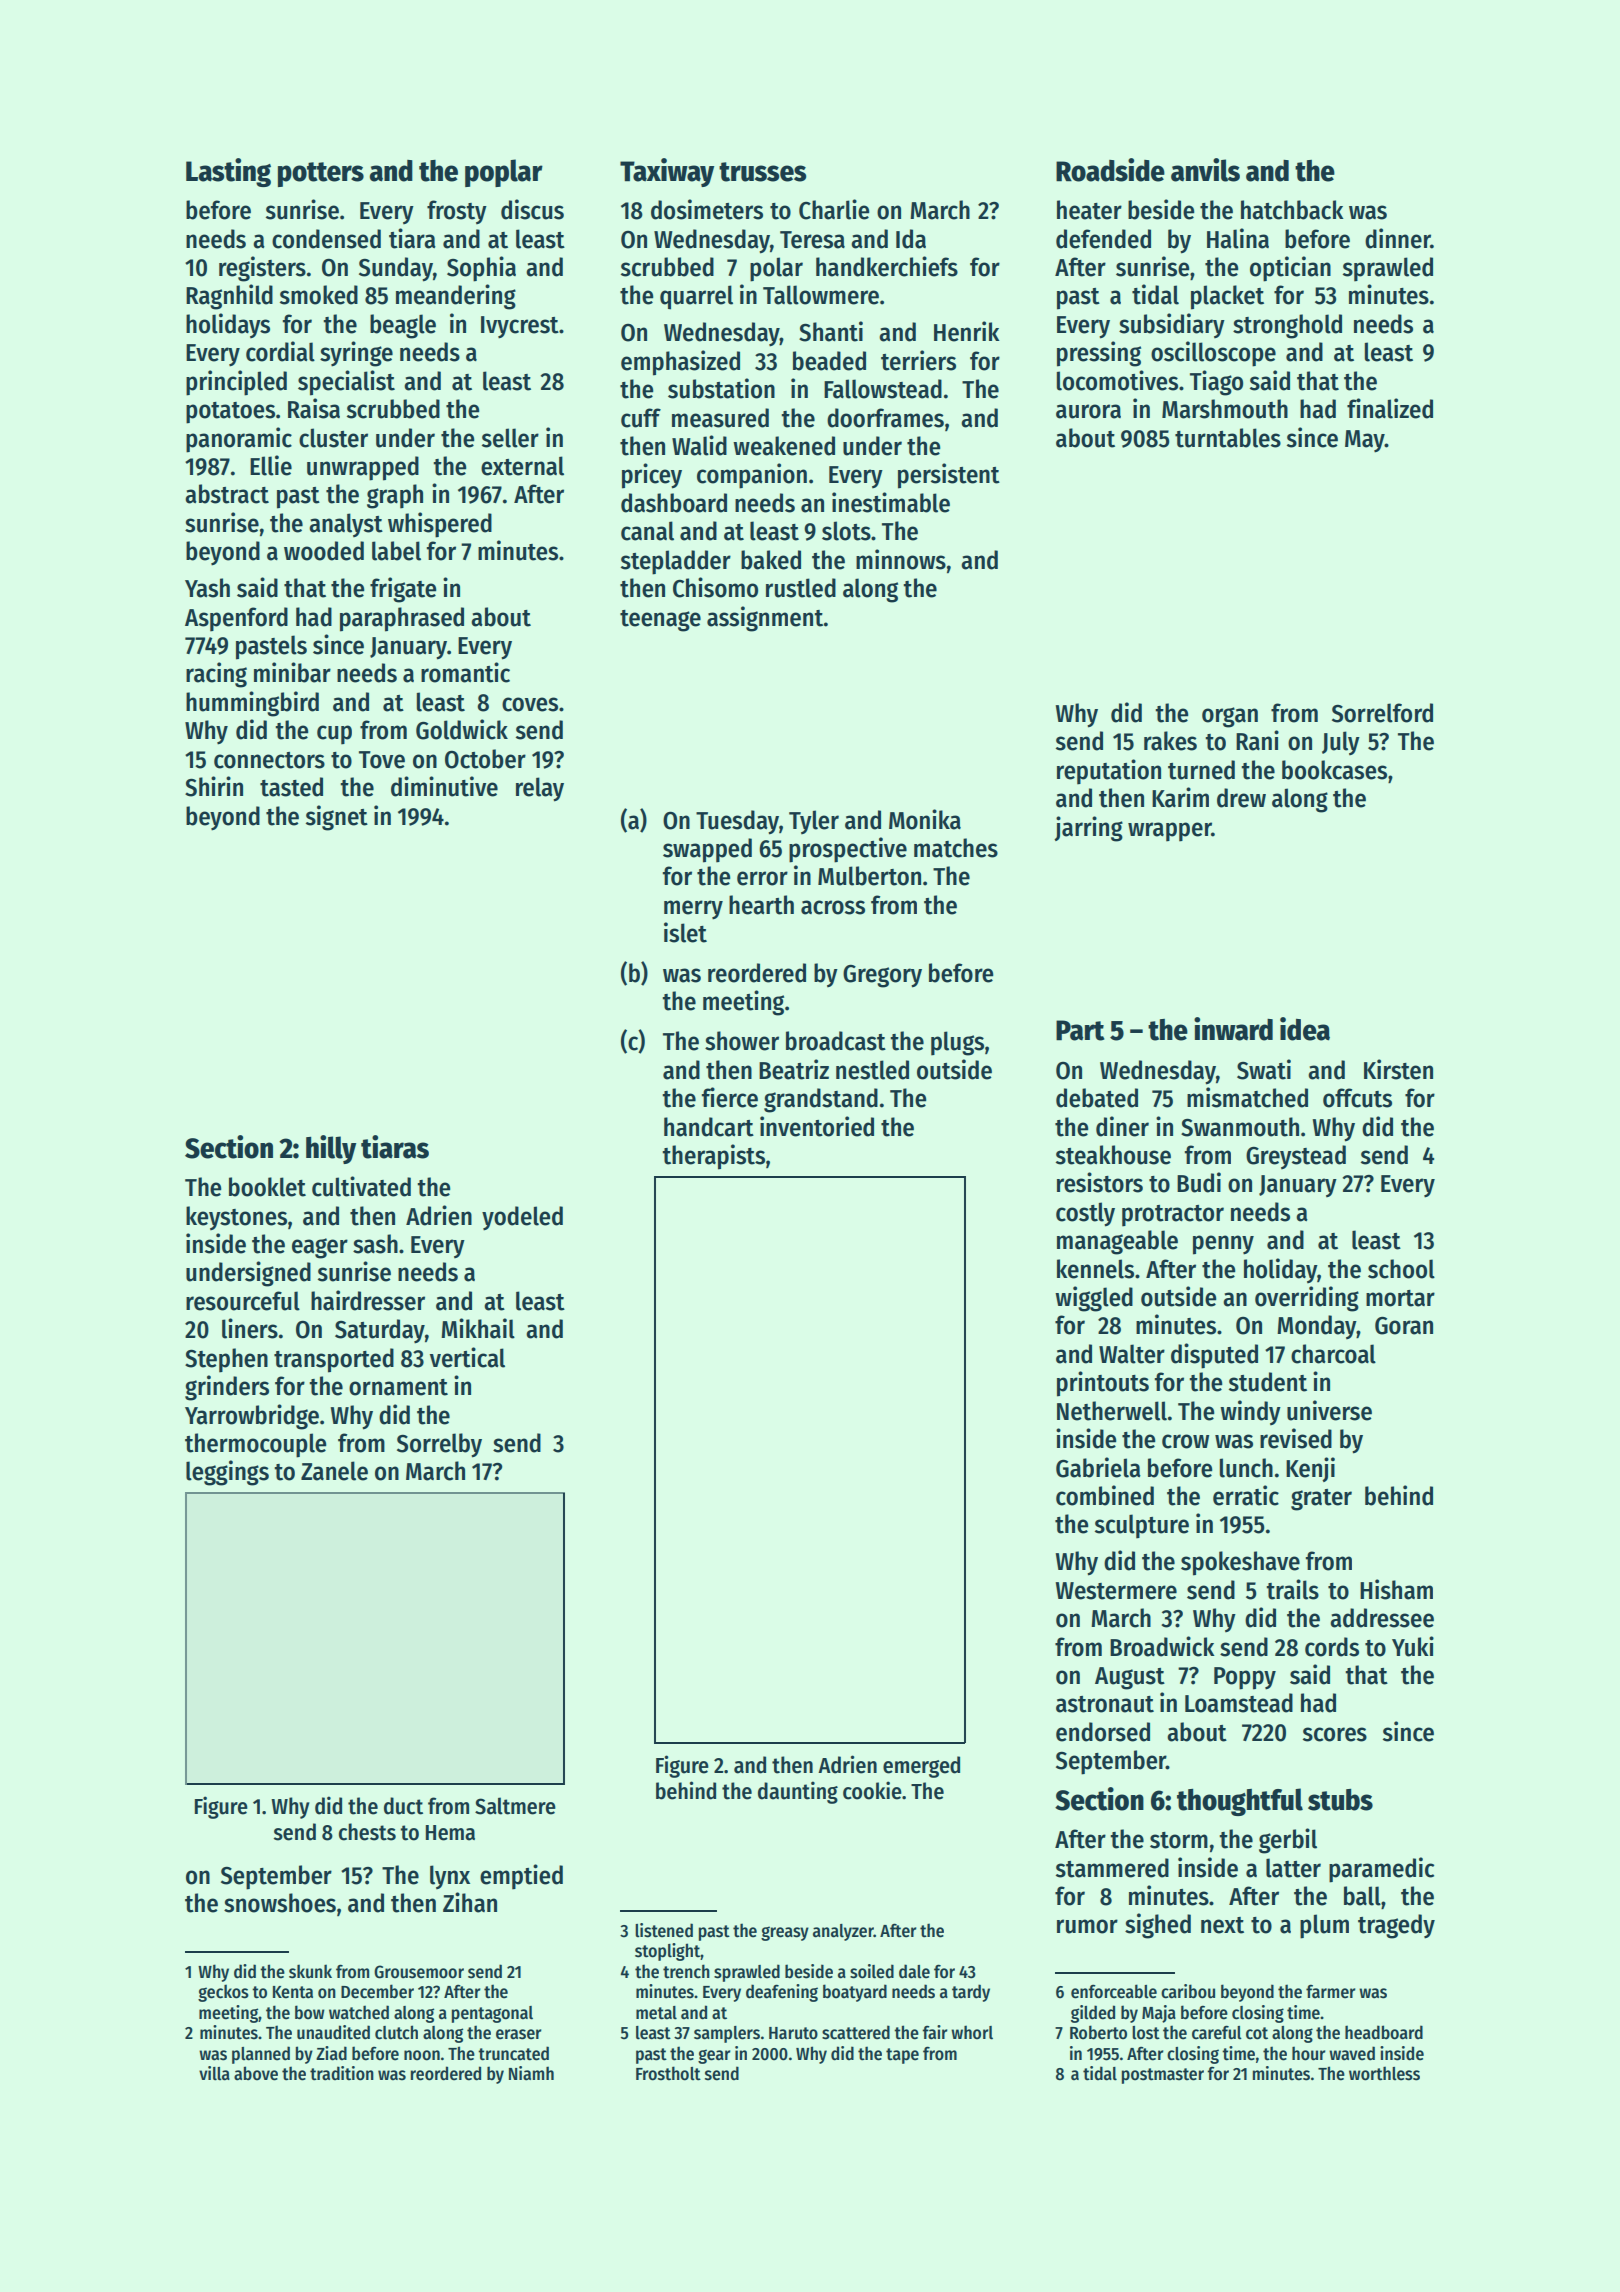 The image size is (1620, 2292). Describe the element at coordinates (817, 1126) in the image. I see `inventoried` at that location.
